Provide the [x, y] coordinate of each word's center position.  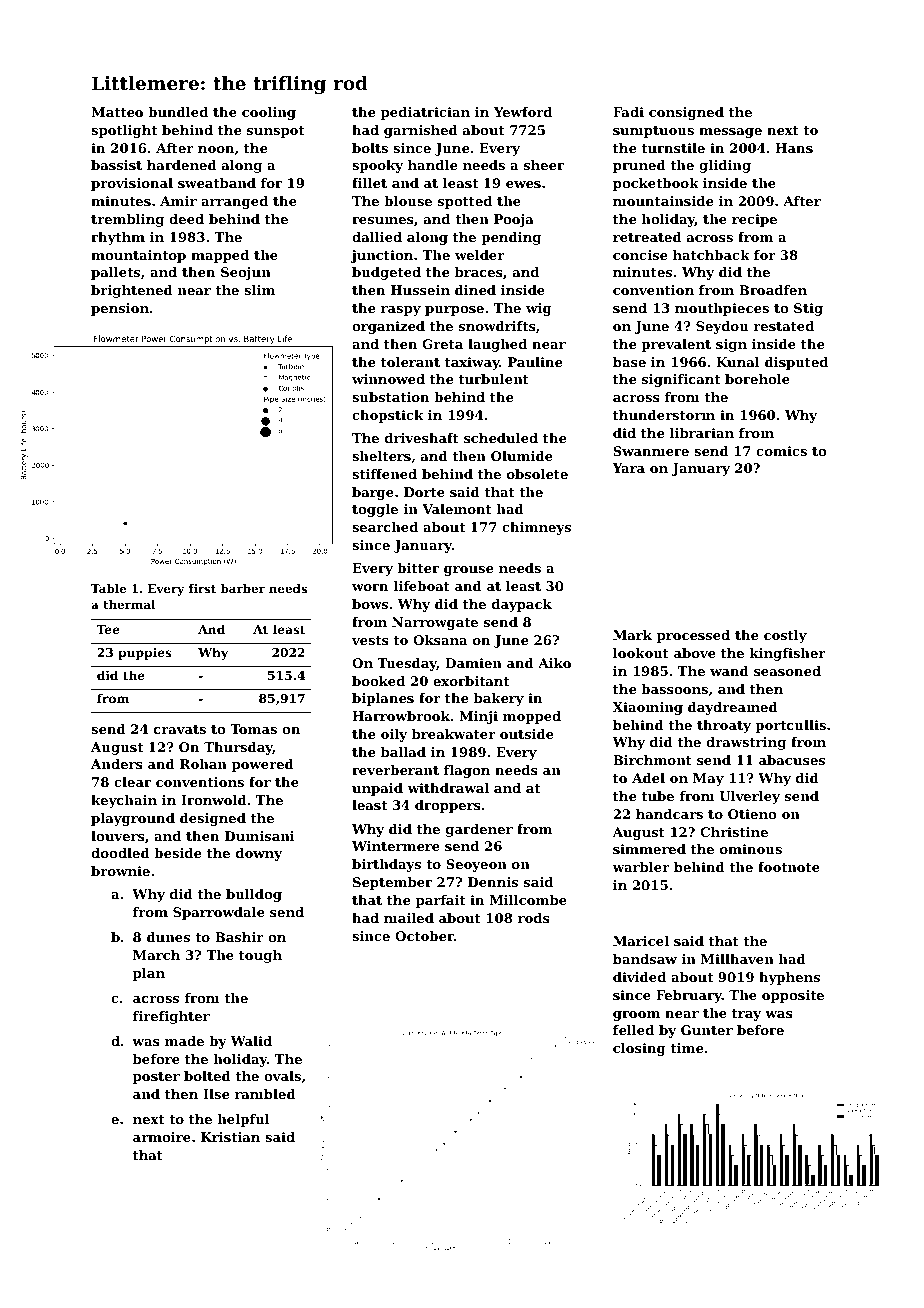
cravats [180, 729]
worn [370, 587]
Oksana [440, 640]
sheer [544, 165]
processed [693, 636]
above [695, 653]
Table [108, 588]
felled [633, 1030]
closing [639, 1049]
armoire [162, 1137]
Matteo [117, 112]
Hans [794, 148]
